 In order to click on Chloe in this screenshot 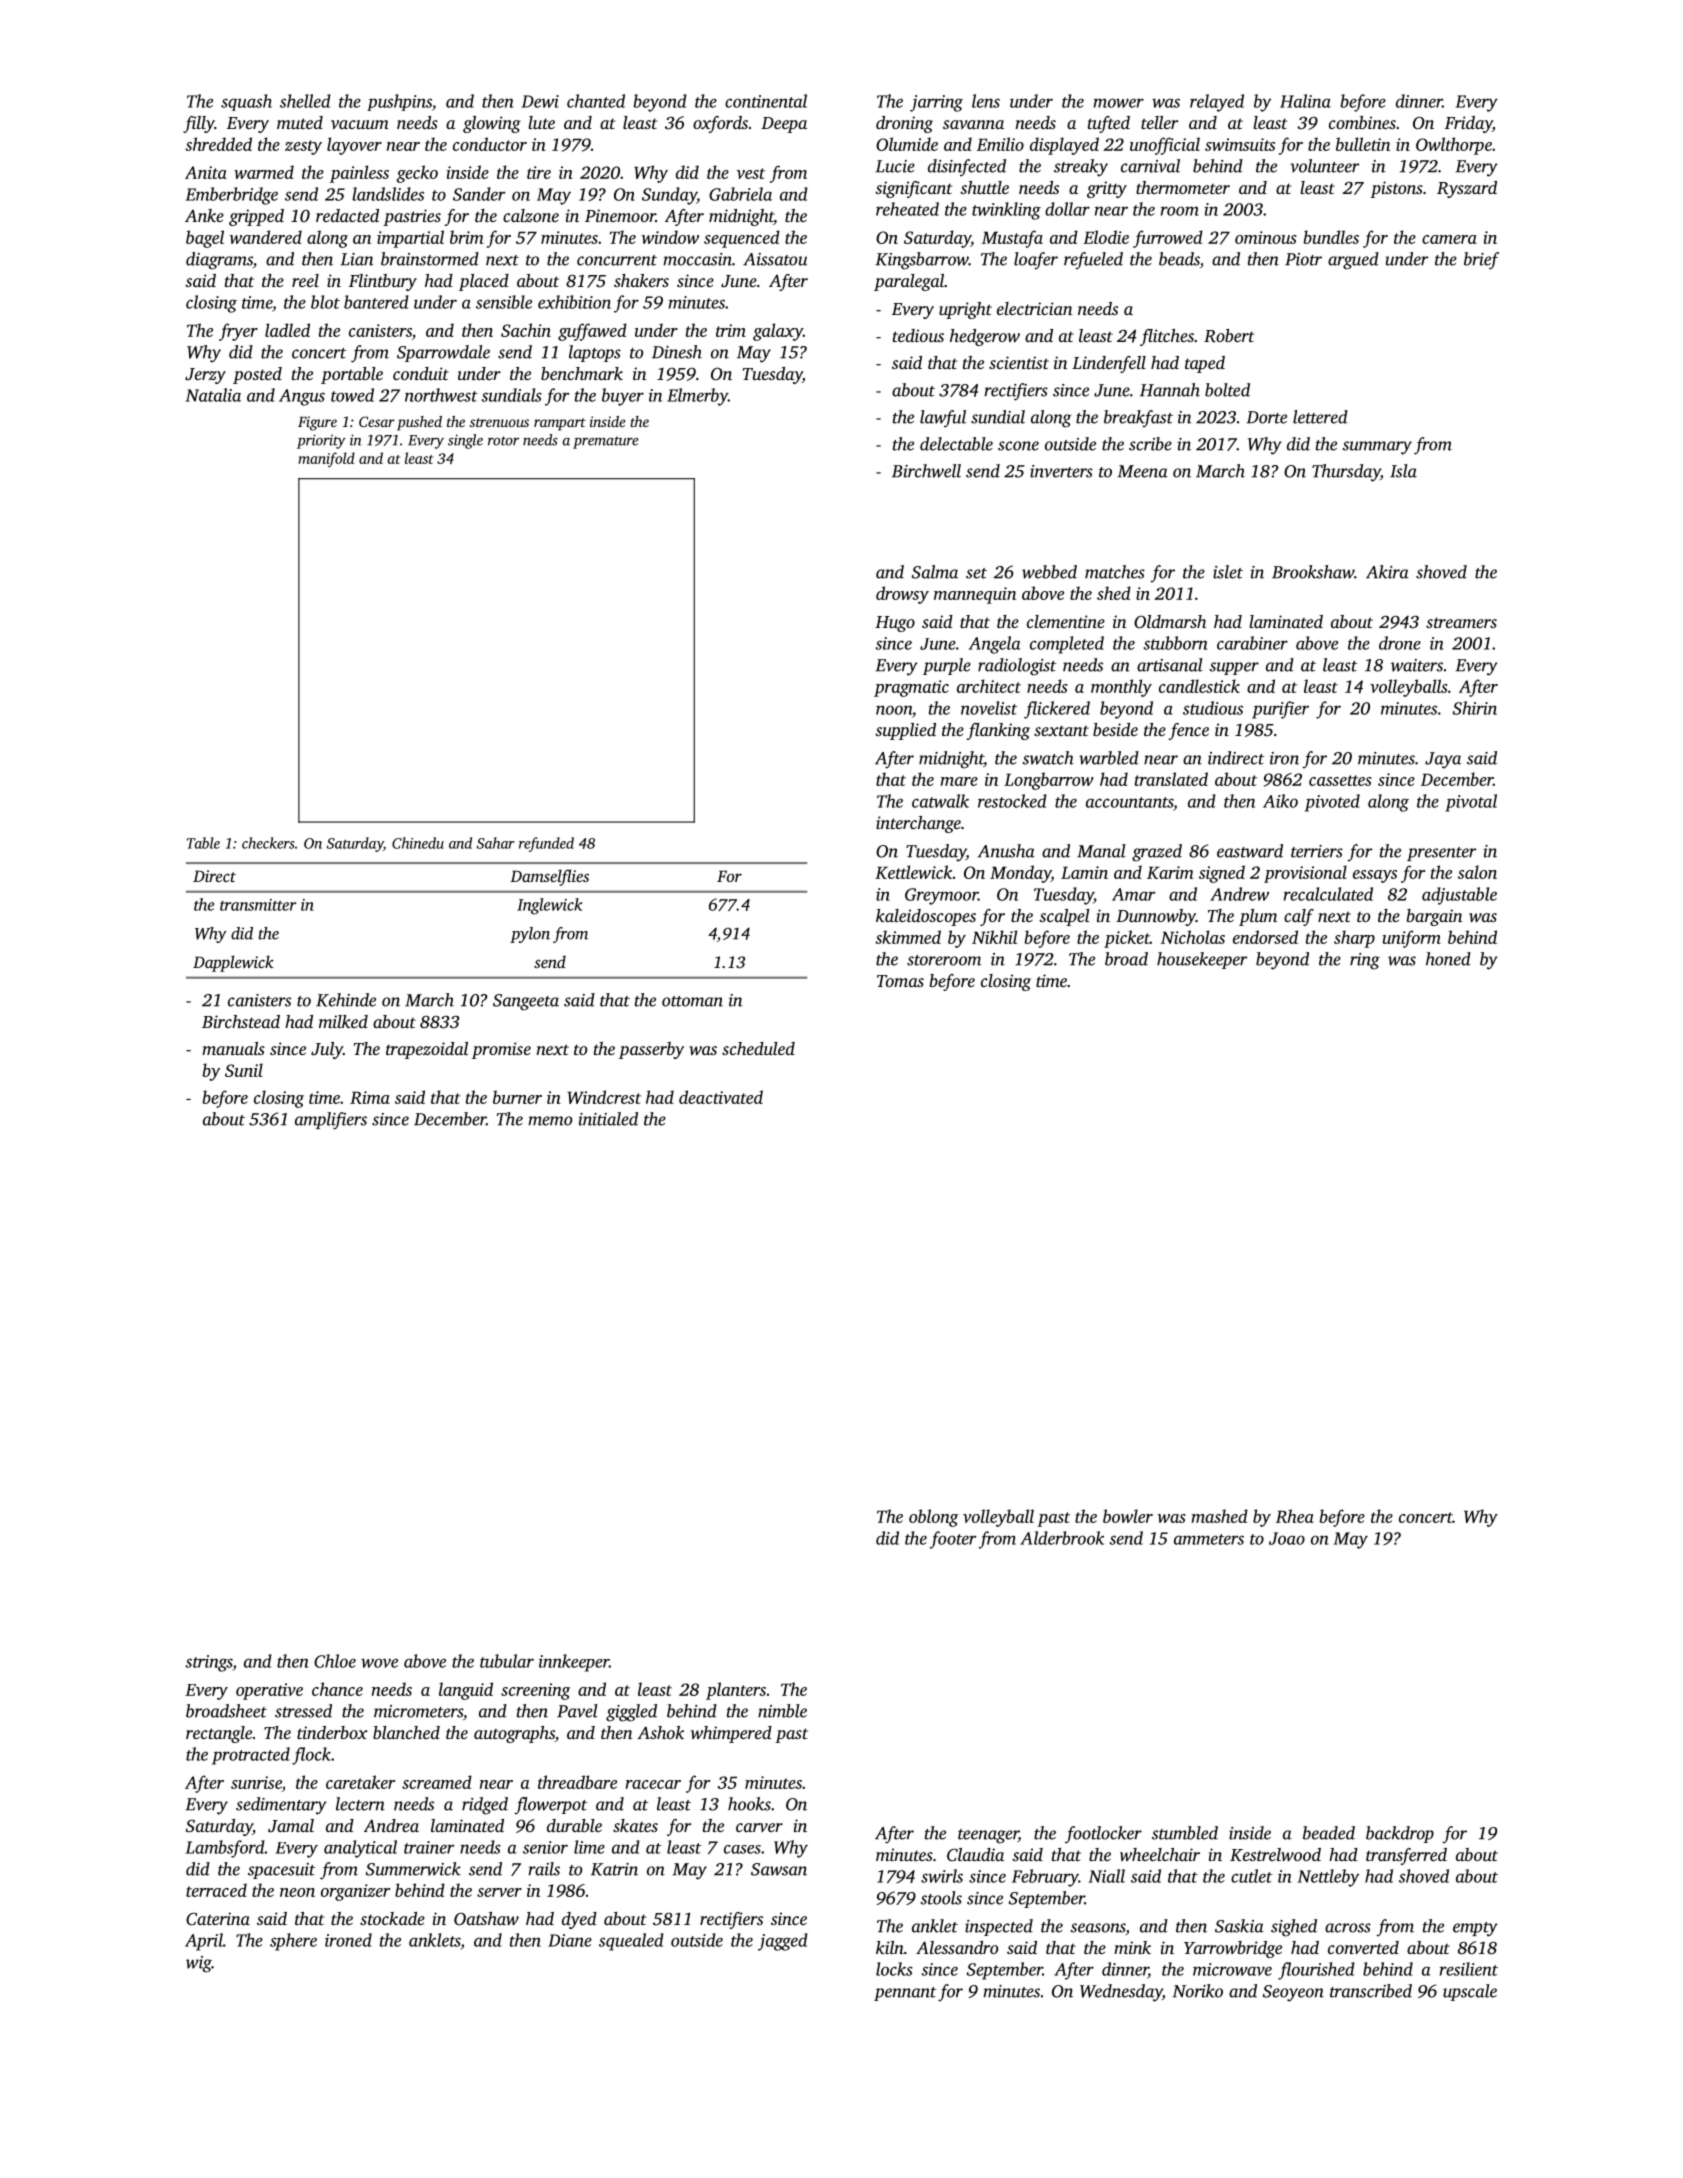, I will do `click(335, 1661)`.
